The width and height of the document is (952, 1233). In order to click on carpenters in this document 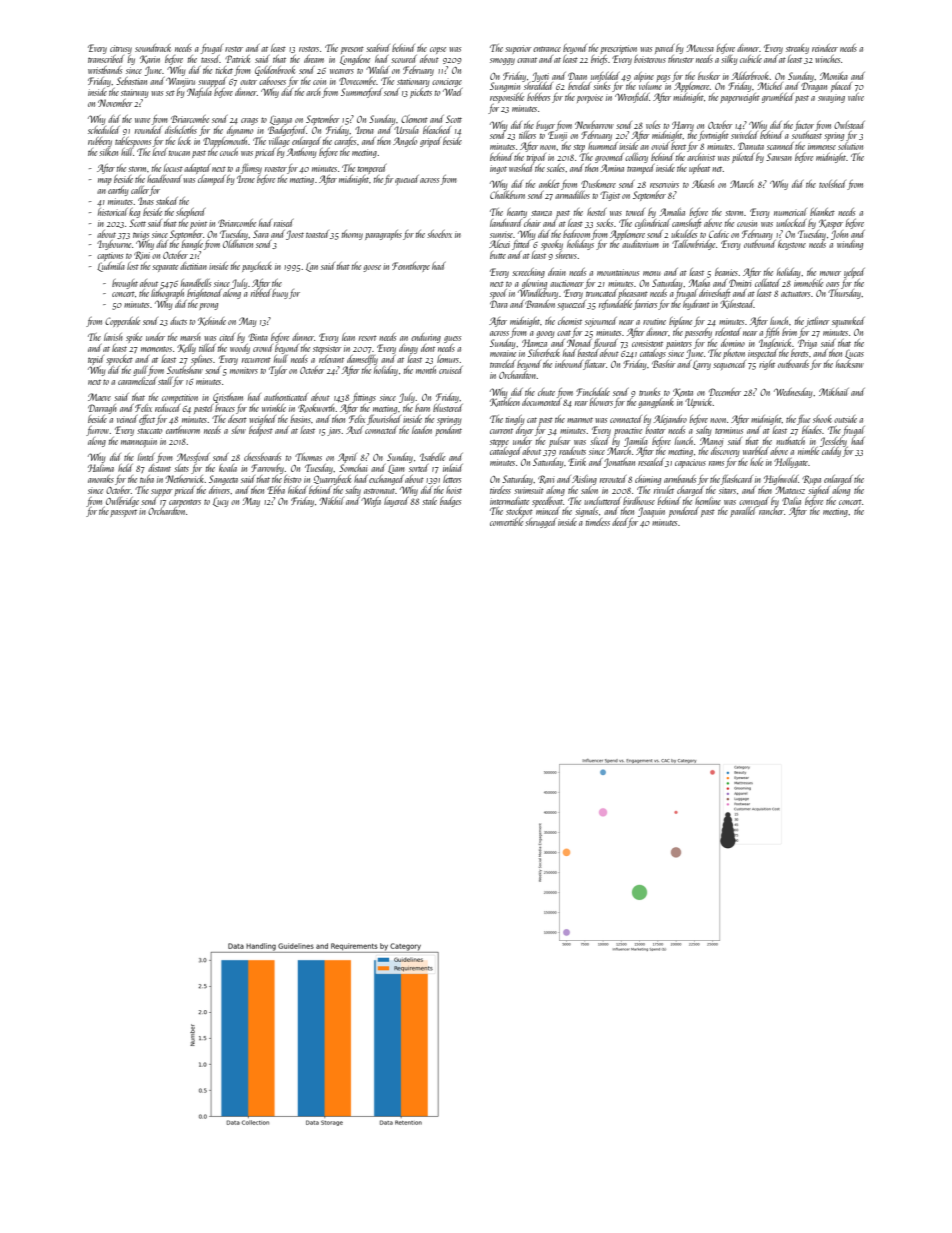, I will do `click(185, 503)`.
